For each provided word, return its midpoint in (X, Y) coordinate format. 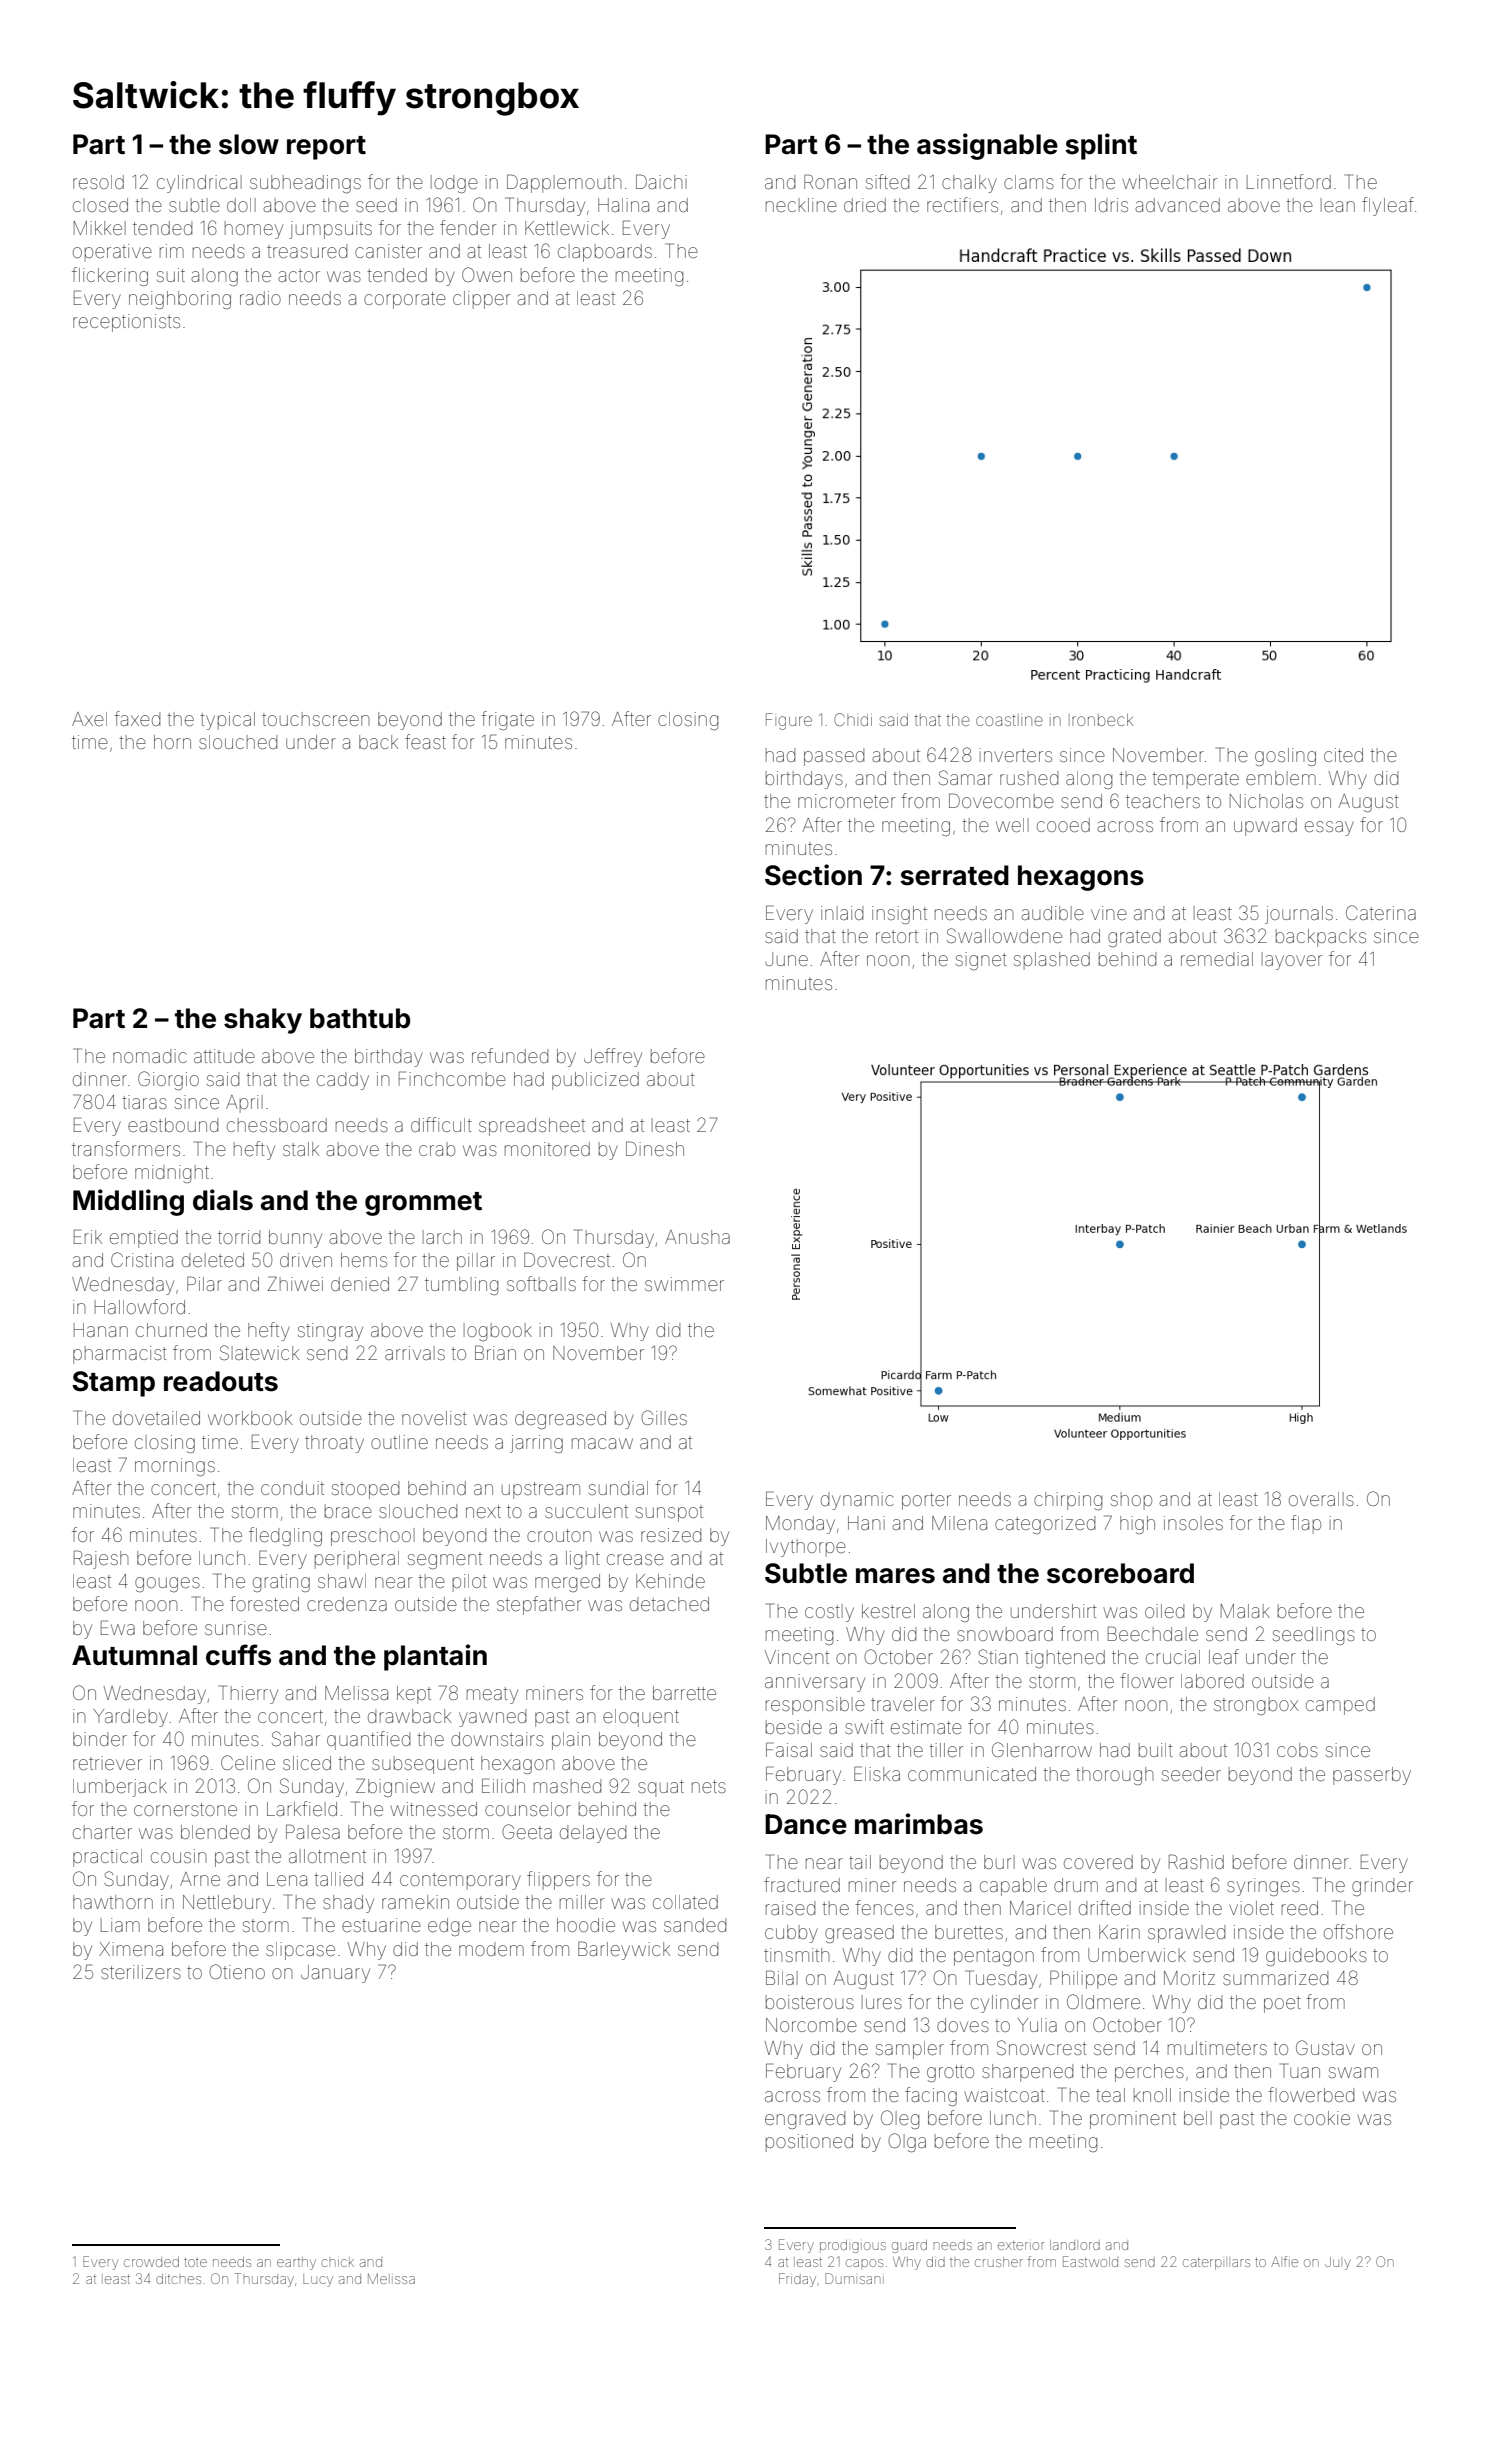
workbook (250, 1418)
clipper (481, 300)
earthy (296, 2263)
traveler (902, 1704)
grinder (1382, 1887)
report (326, 148)
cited (1343, 755)
